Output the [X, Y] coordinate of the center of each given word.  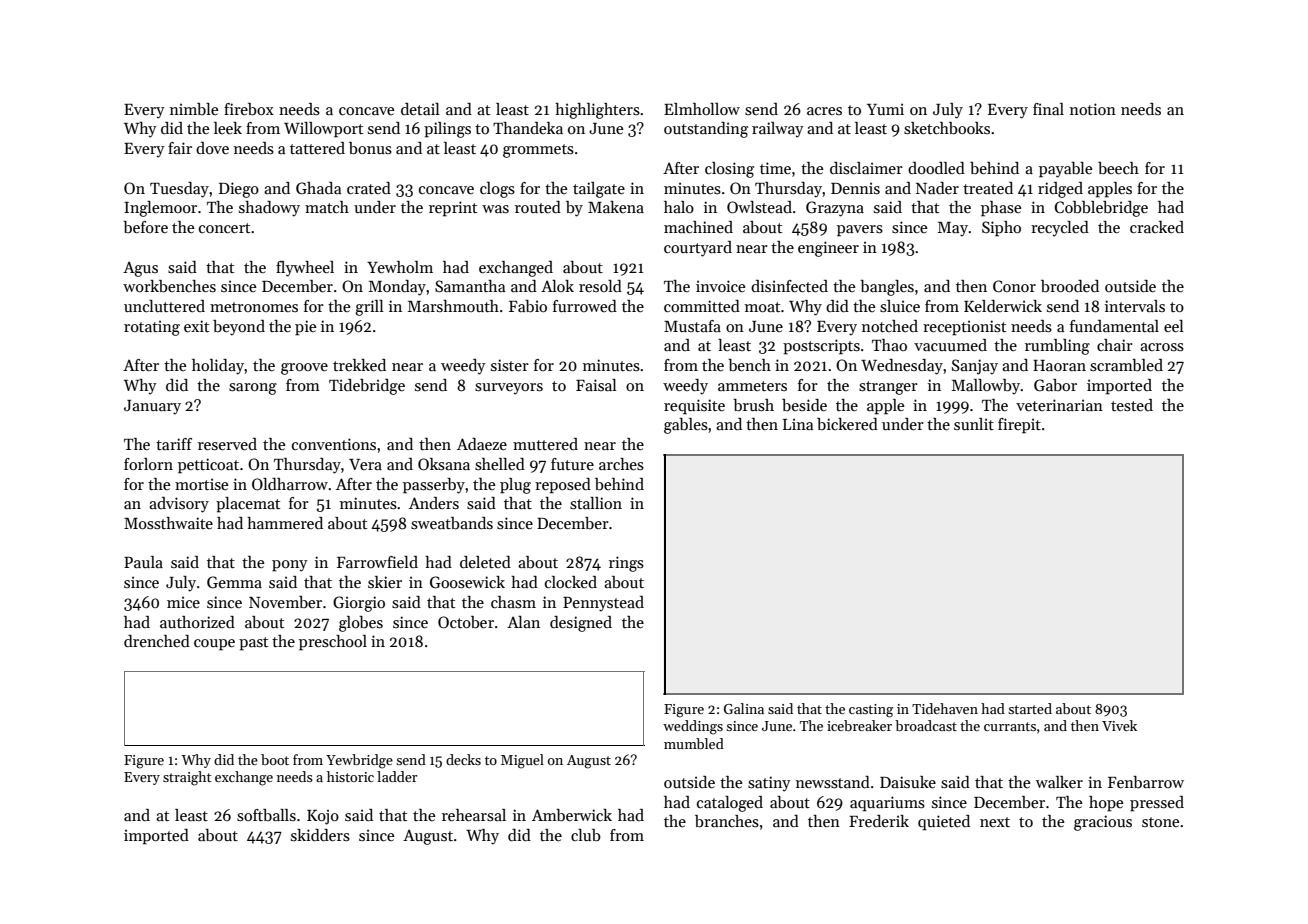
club [586, 835]
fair [180, 148]
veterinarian [1059, 405]
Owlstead [759, 207]
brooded [1070, 286]
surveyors [509, 389]
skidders [320, 835]
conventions [334, 444]
